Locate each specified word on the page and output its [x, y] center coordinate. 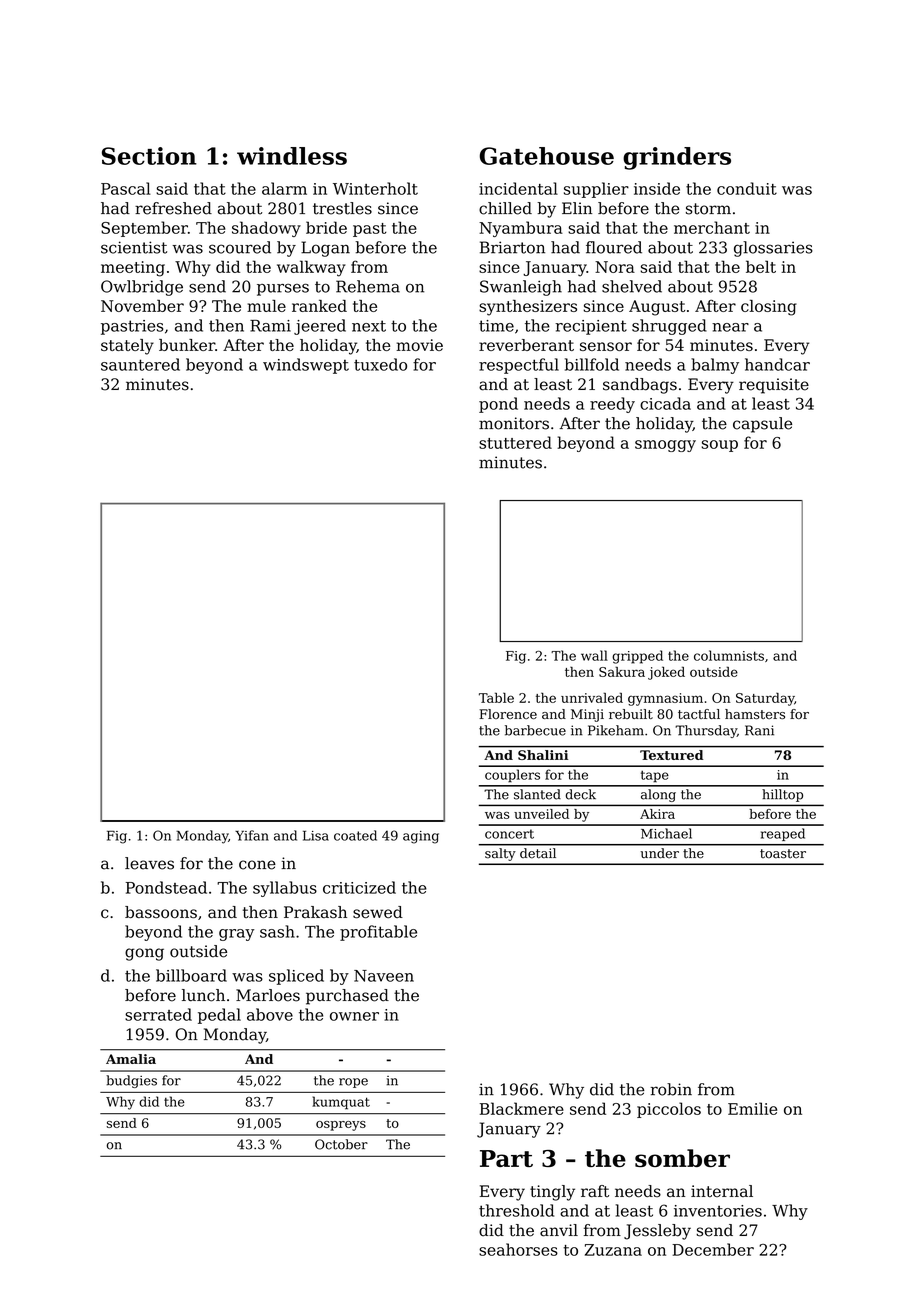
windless [292, 156]
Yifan [252, 835]
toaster [783, 854]
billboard [191, 975]
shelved [632, 286]
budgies [131, 1081]
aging [421, 837]
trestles [342, 208]
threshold [516, 1210]
